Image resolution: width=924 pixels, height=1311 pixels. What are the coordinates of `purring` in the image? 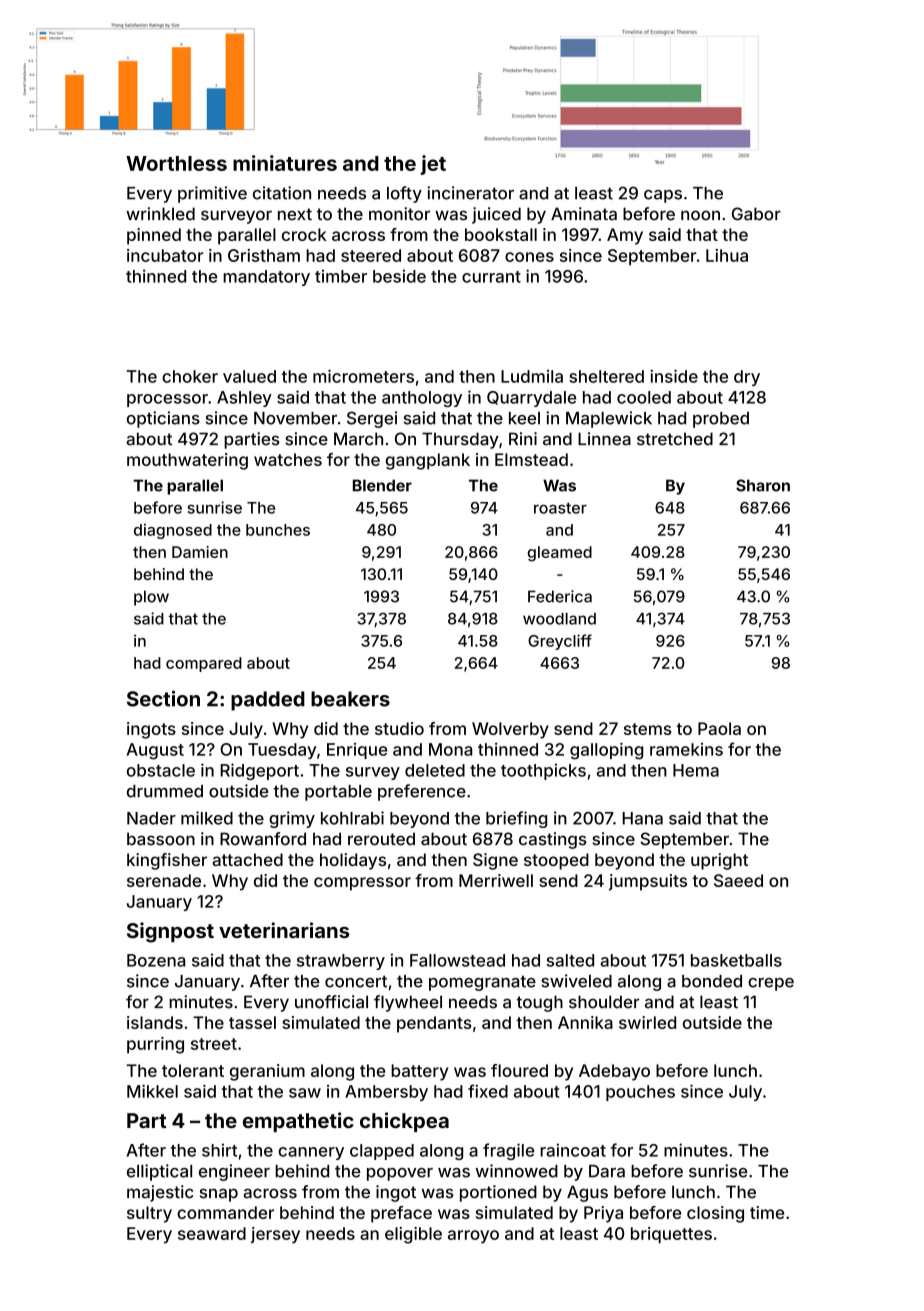 It's located at (155, 1045).
